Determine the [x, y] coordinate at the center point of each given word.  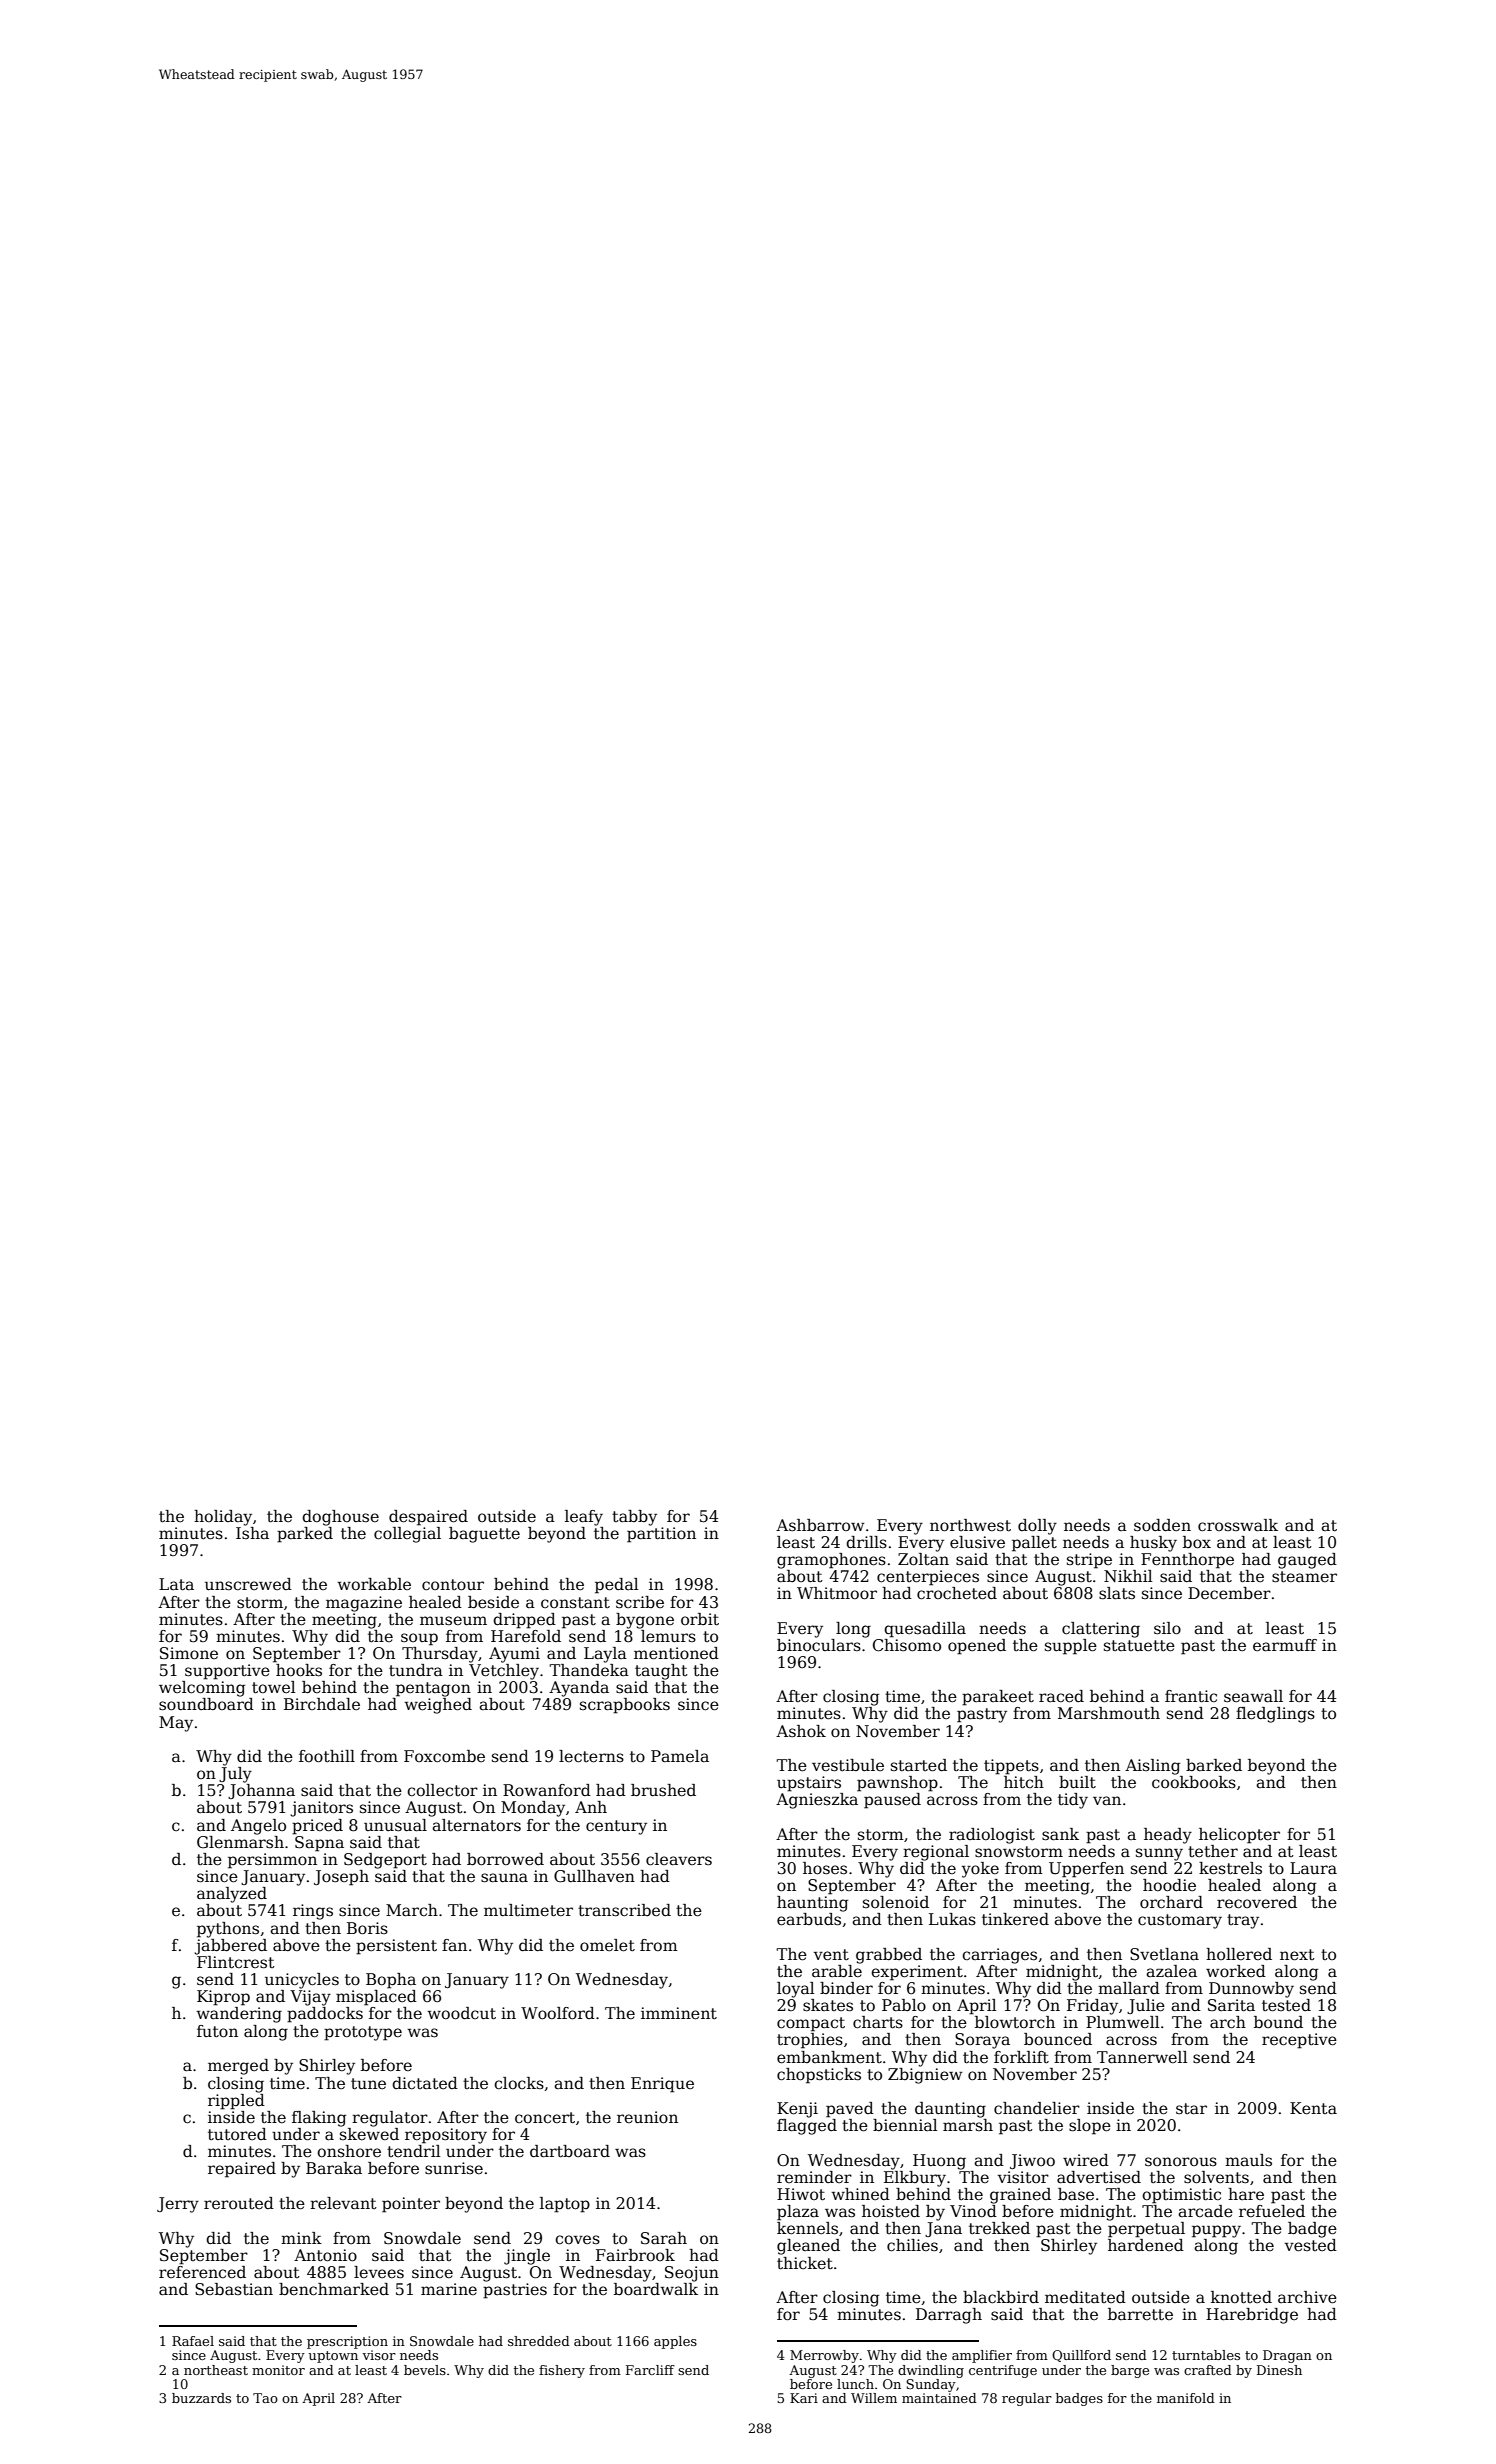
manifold [1186, 2398]
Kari [804, 2398]
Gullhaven [594, 1876]
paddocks [325, 2015]
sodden [1162, 1525]
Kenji [797, 2110]
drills [866, 1542]
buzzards [201, 2398]
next [1297, 1955]
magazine [364, 1604]
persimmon [272, 1861]
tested [1286, 2005]
